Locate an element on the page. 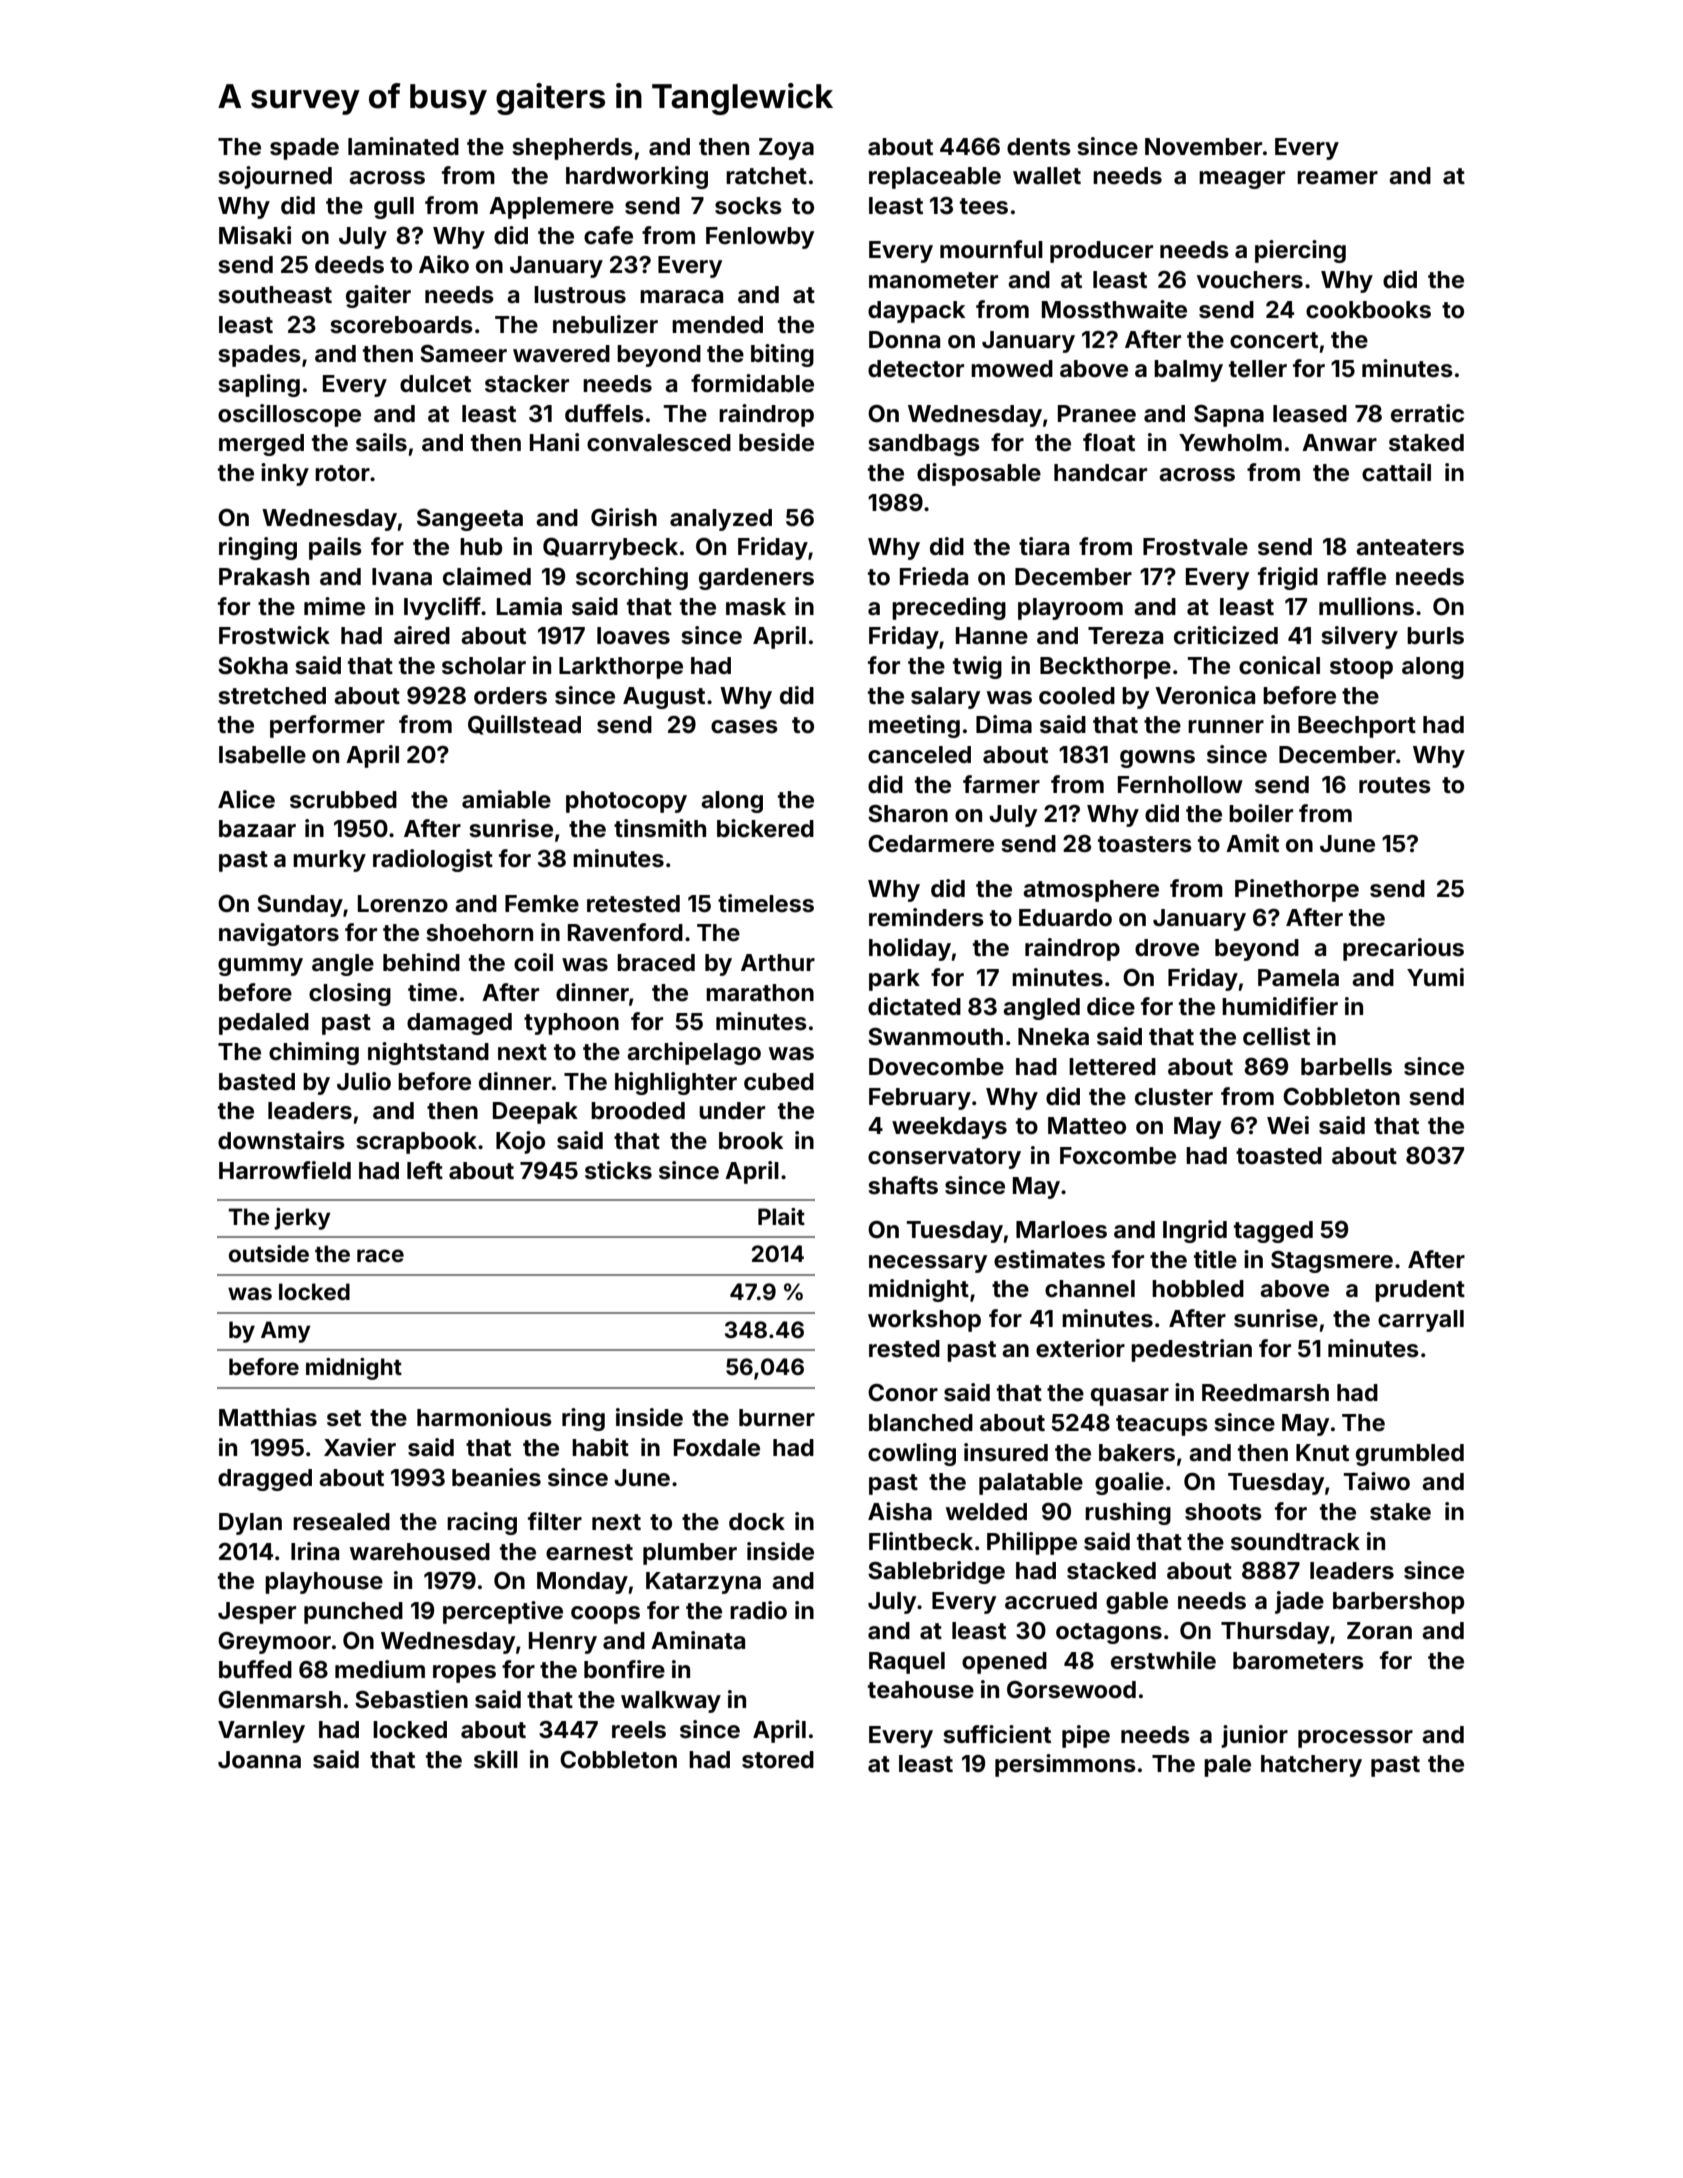 The height and width of the image is (2178, 1683). analyzed is located at coordinates (721, 520).
